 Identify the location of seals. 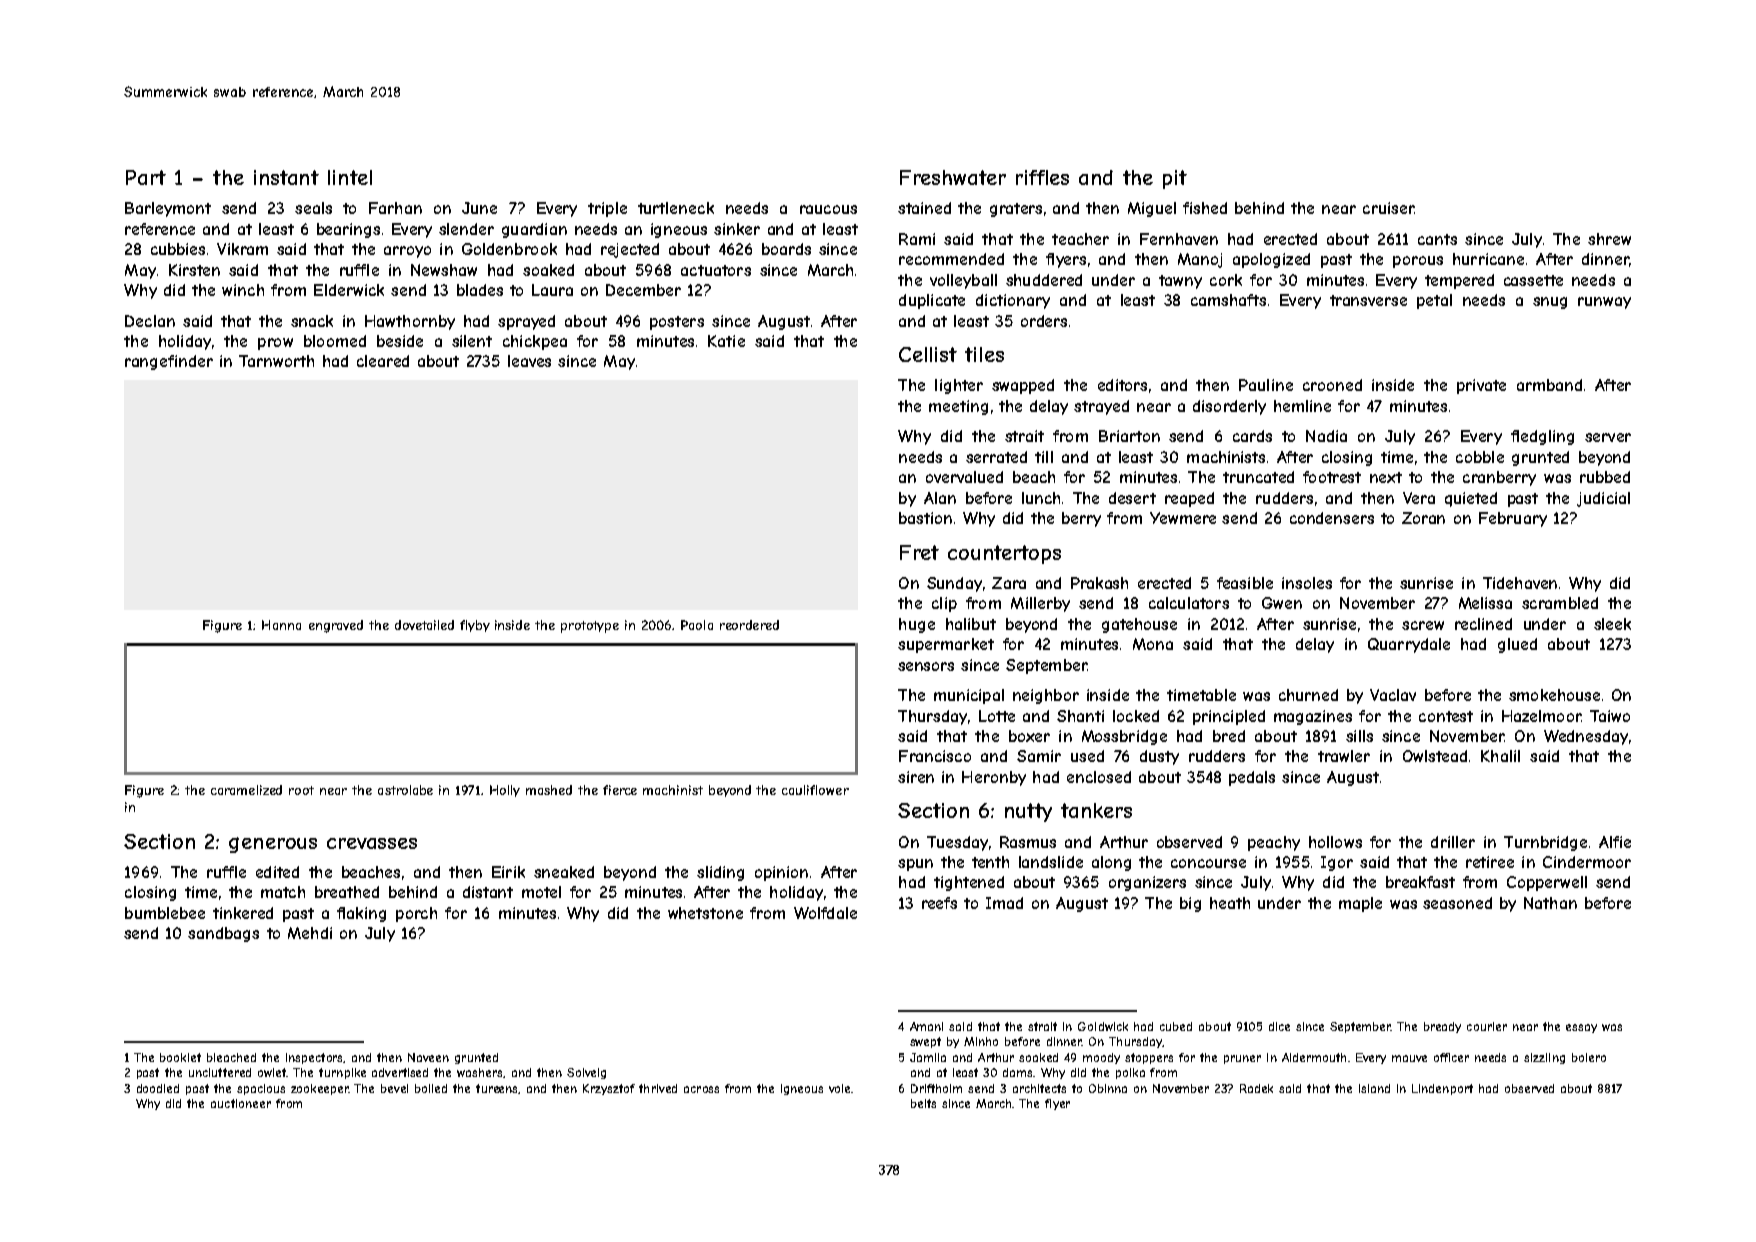
(313, 208).
